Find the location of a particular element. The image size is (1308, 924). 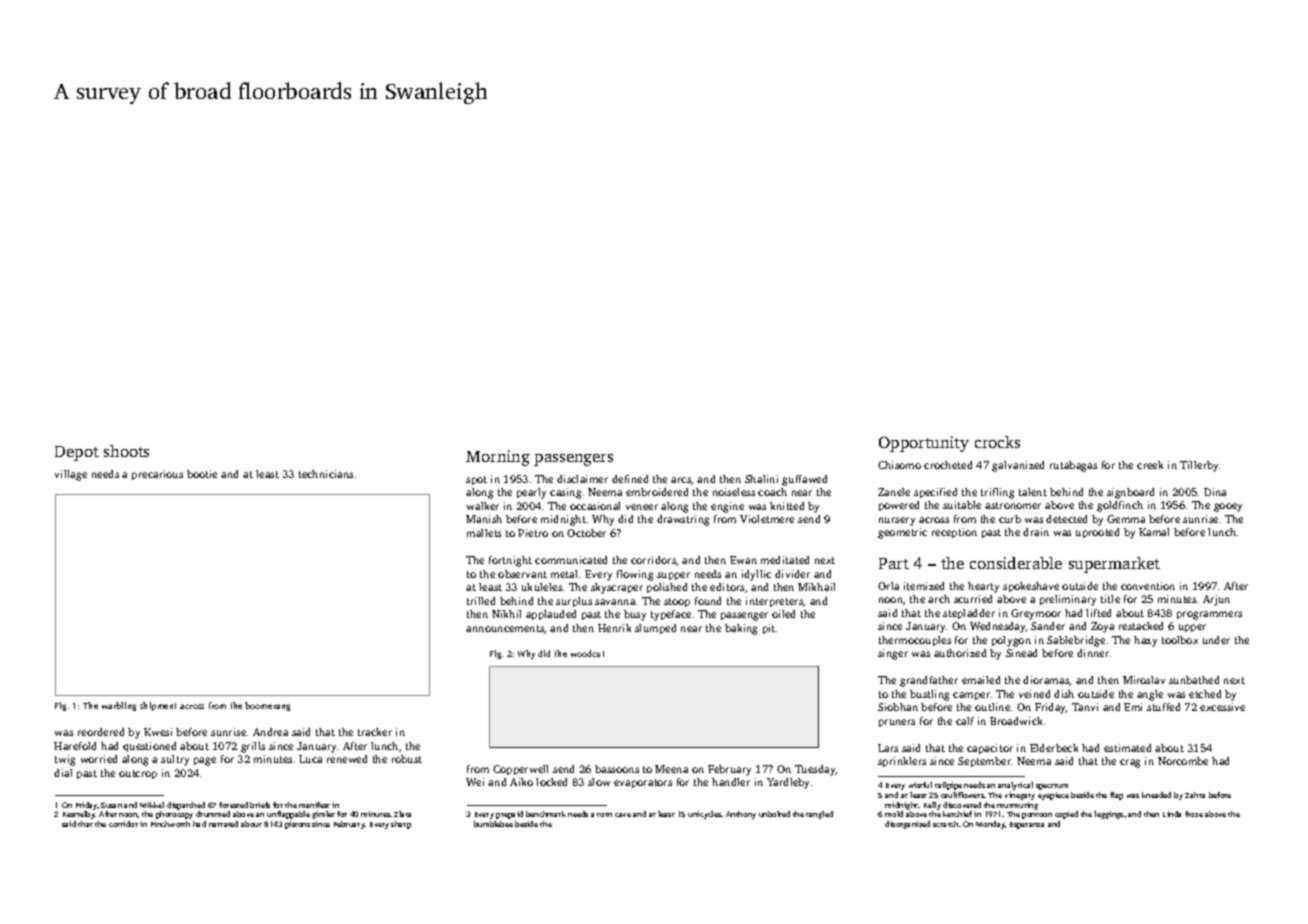

authorized is located at coordinates (960, 653).
